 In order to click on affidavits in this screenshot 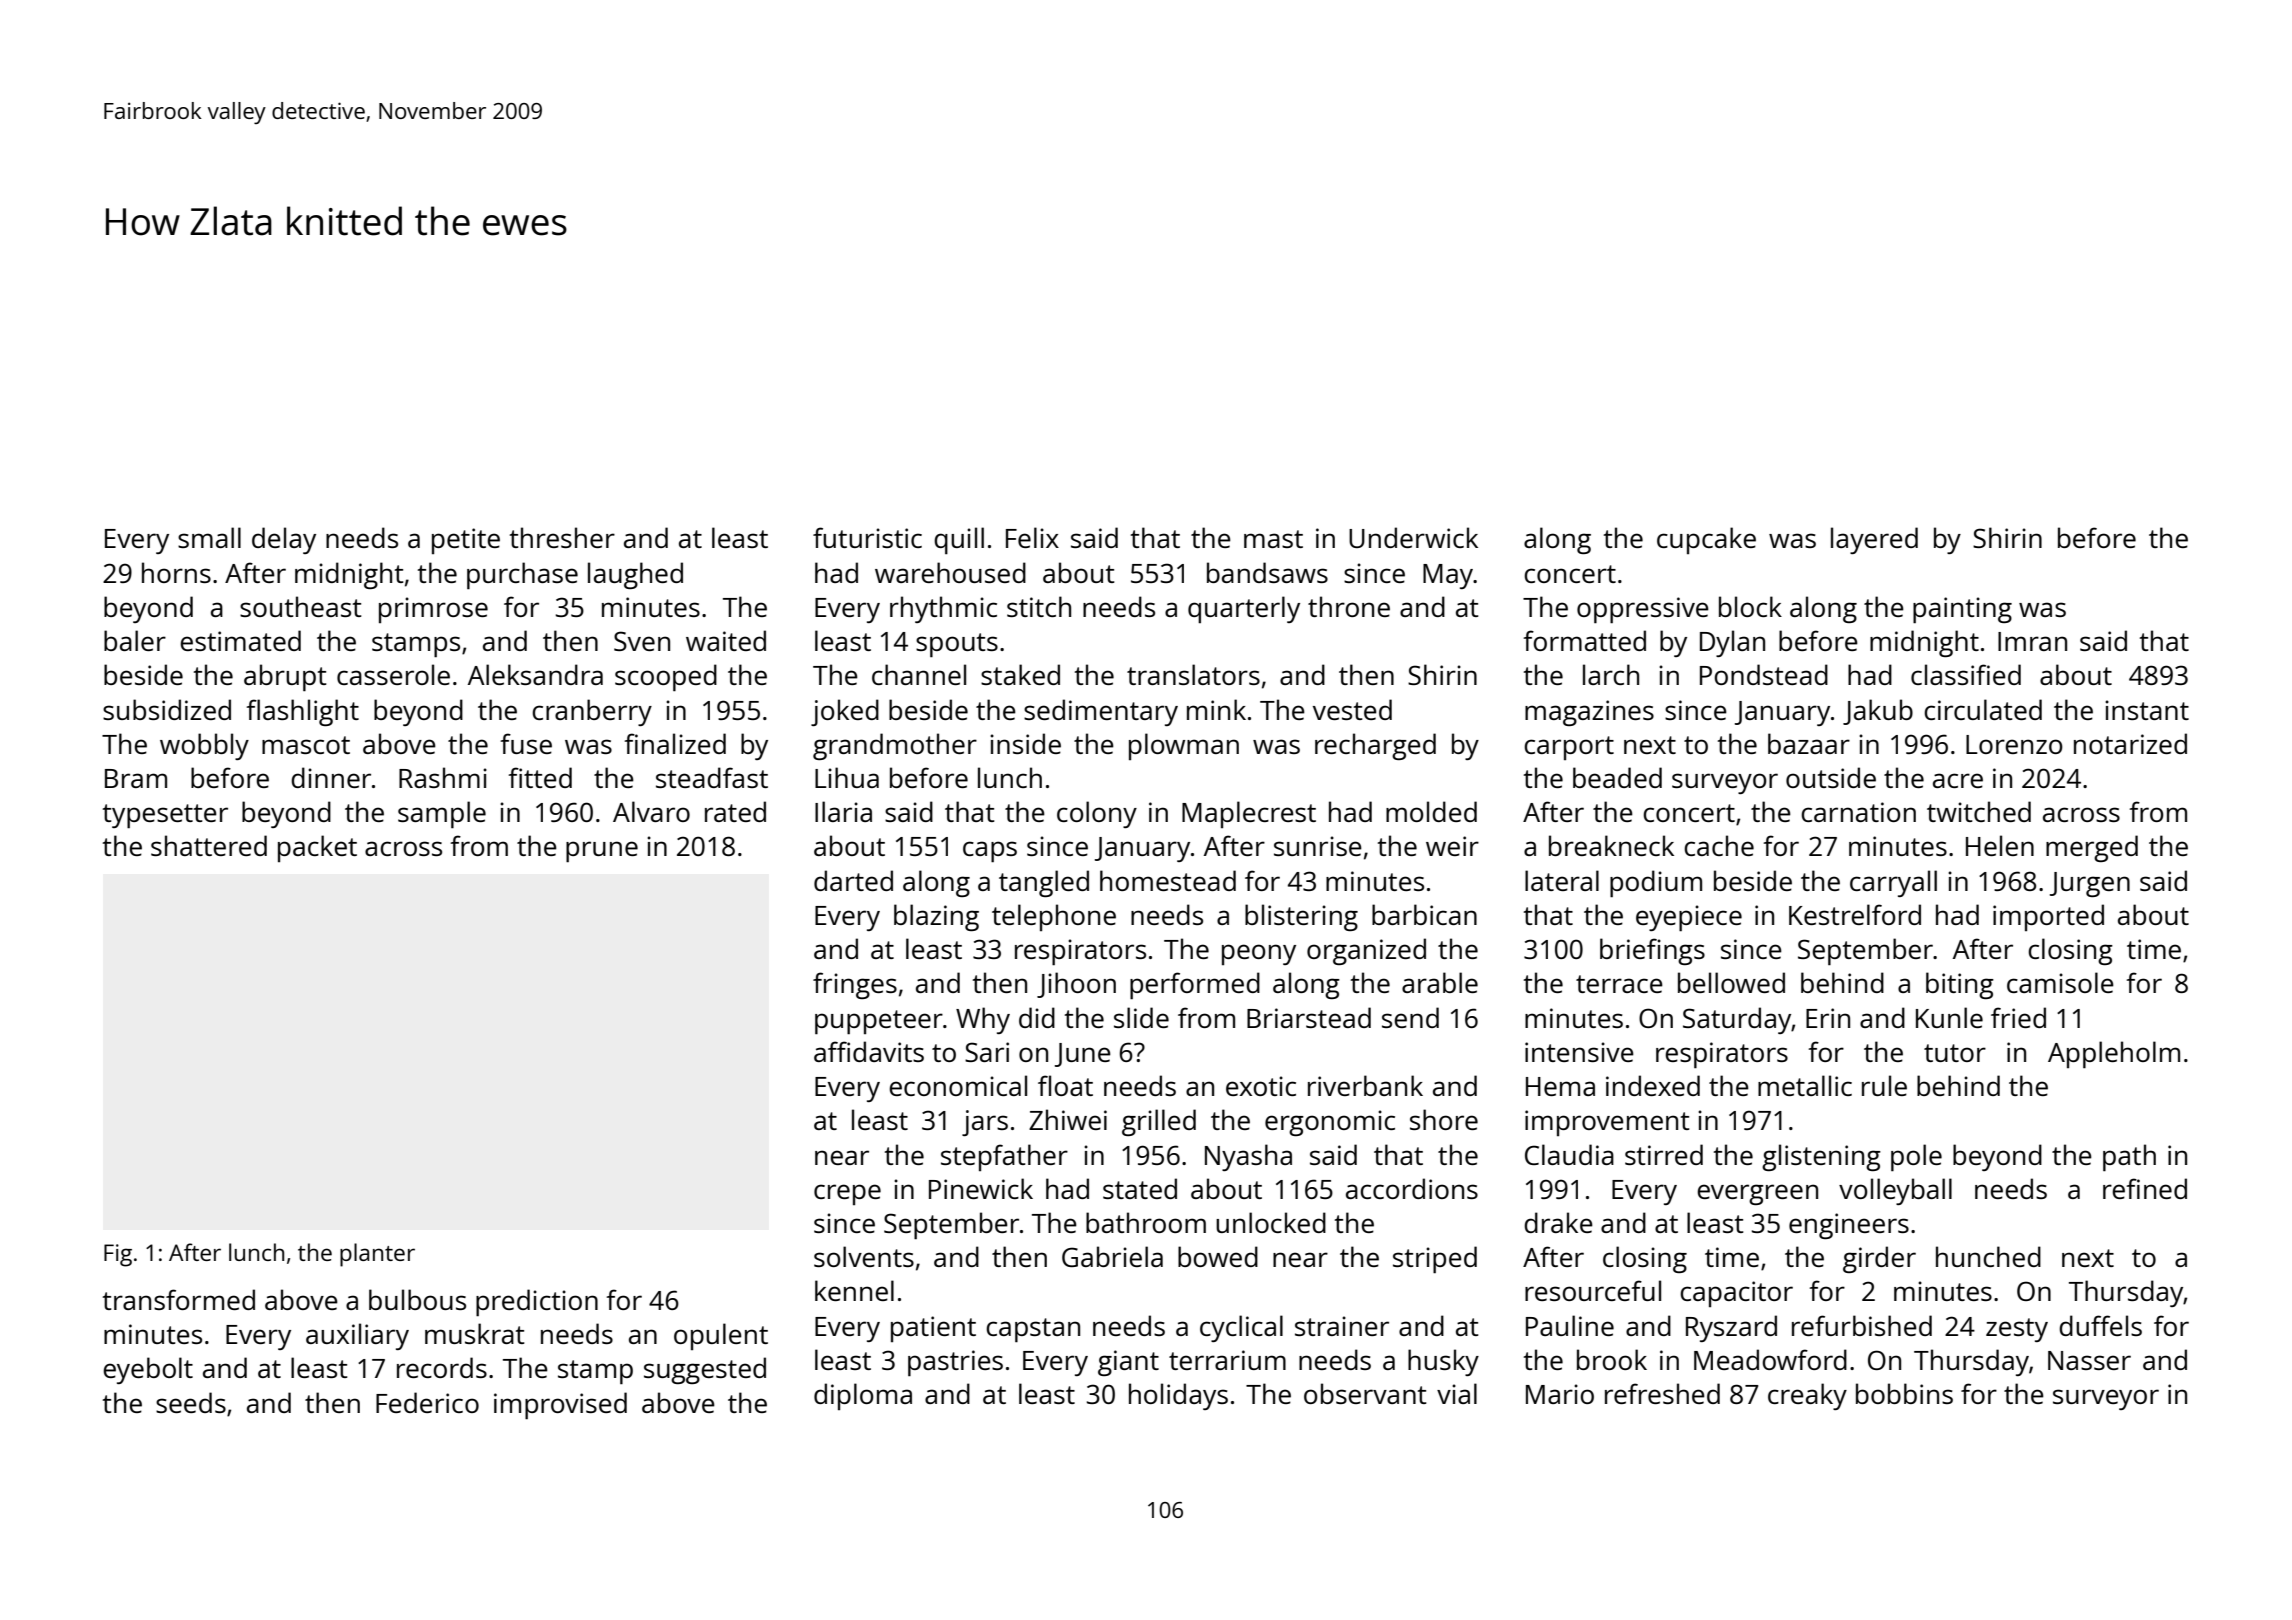, I will do `click(869, 1051)`.
